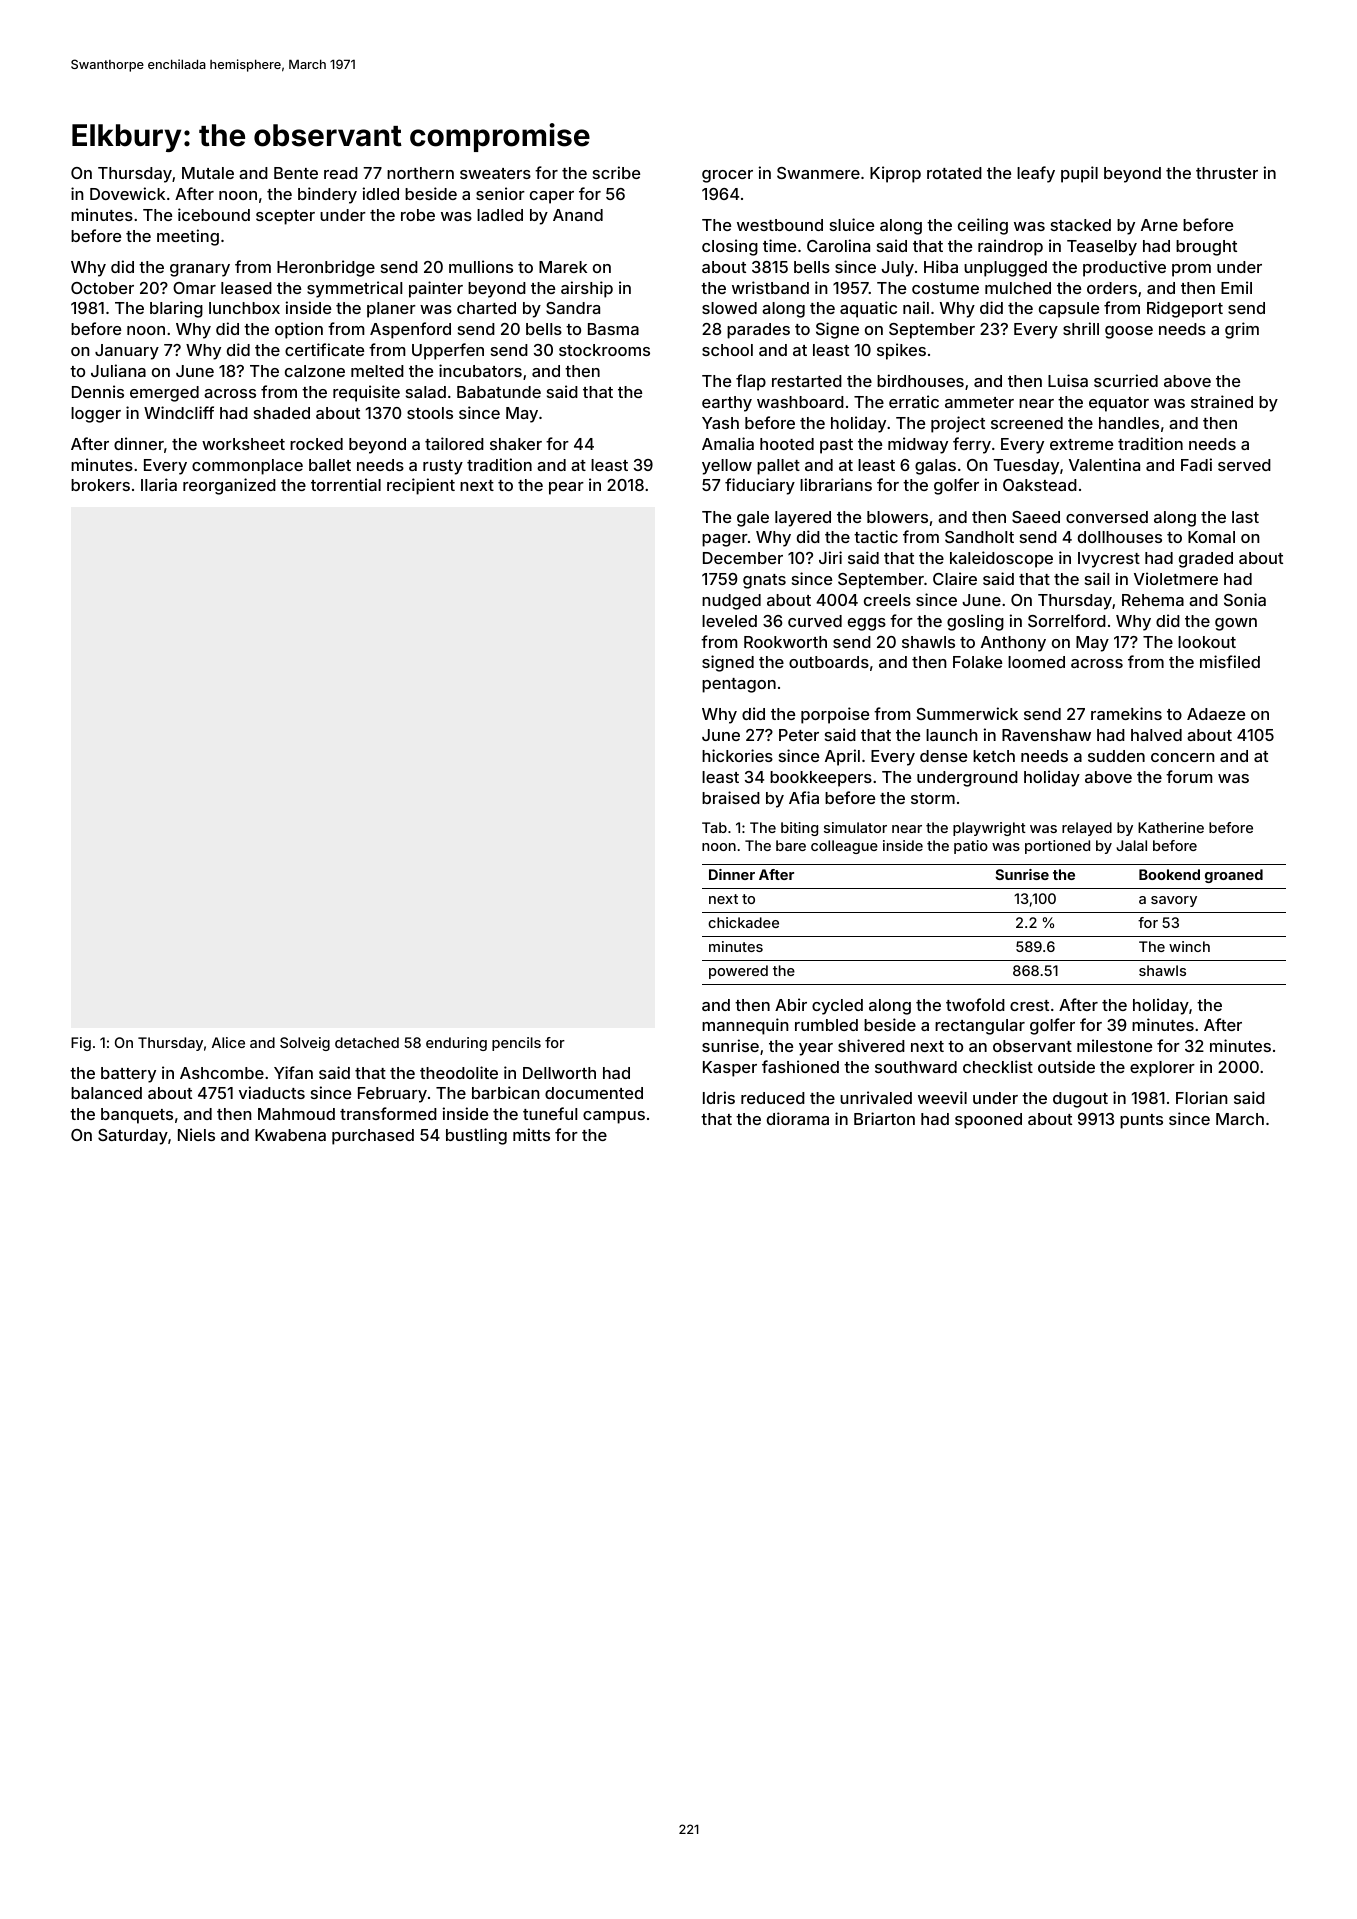 This page has height=1919, width=1357. Describe the element at coordinates (616, 172) in the page. I see `scribe` at that location.
